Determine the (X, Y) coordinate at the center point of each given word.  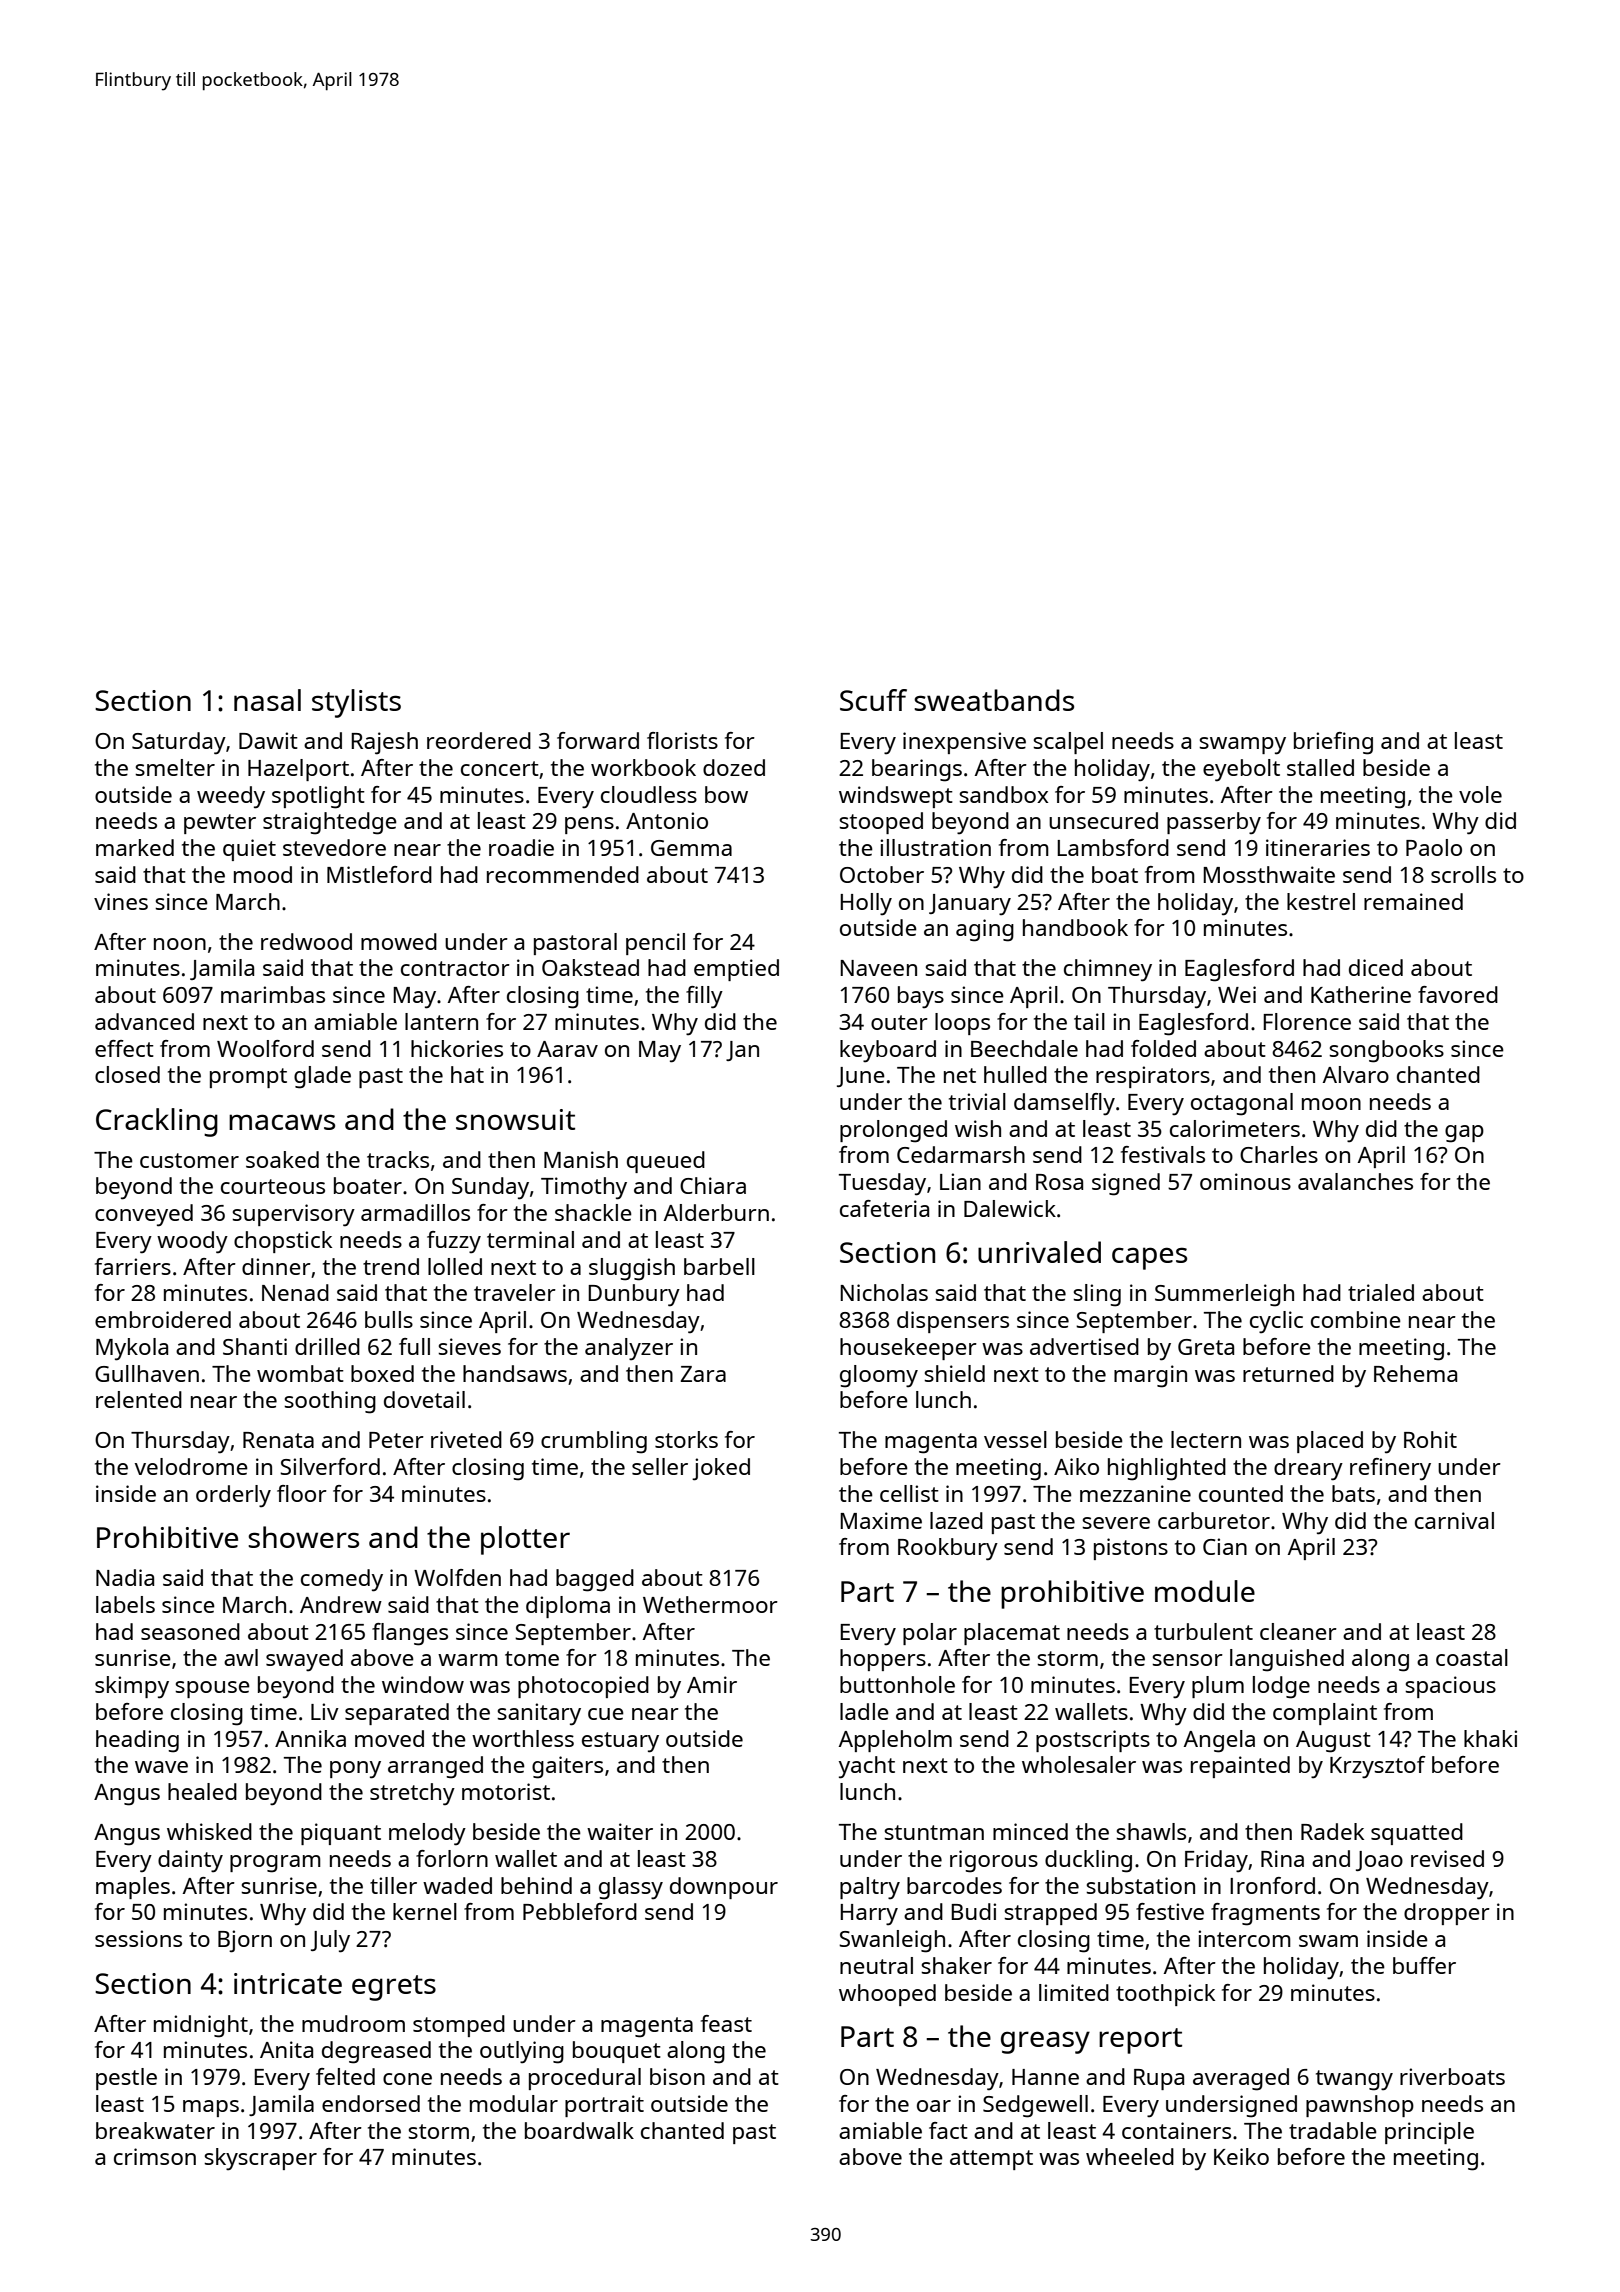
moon (1331, 1104)
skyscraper (260, 2159)
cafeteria (884, 1208)
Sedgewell (1035, 2106)
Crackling (157, 1122)
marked (135, 847)
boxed (382, 1373)
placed (1330, 1442)
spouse (212, 1689)
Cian (1225, 1546)
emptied (736, 970)
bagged (595, 1580)
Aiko (1076, 1466)
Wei (1237, 994)
